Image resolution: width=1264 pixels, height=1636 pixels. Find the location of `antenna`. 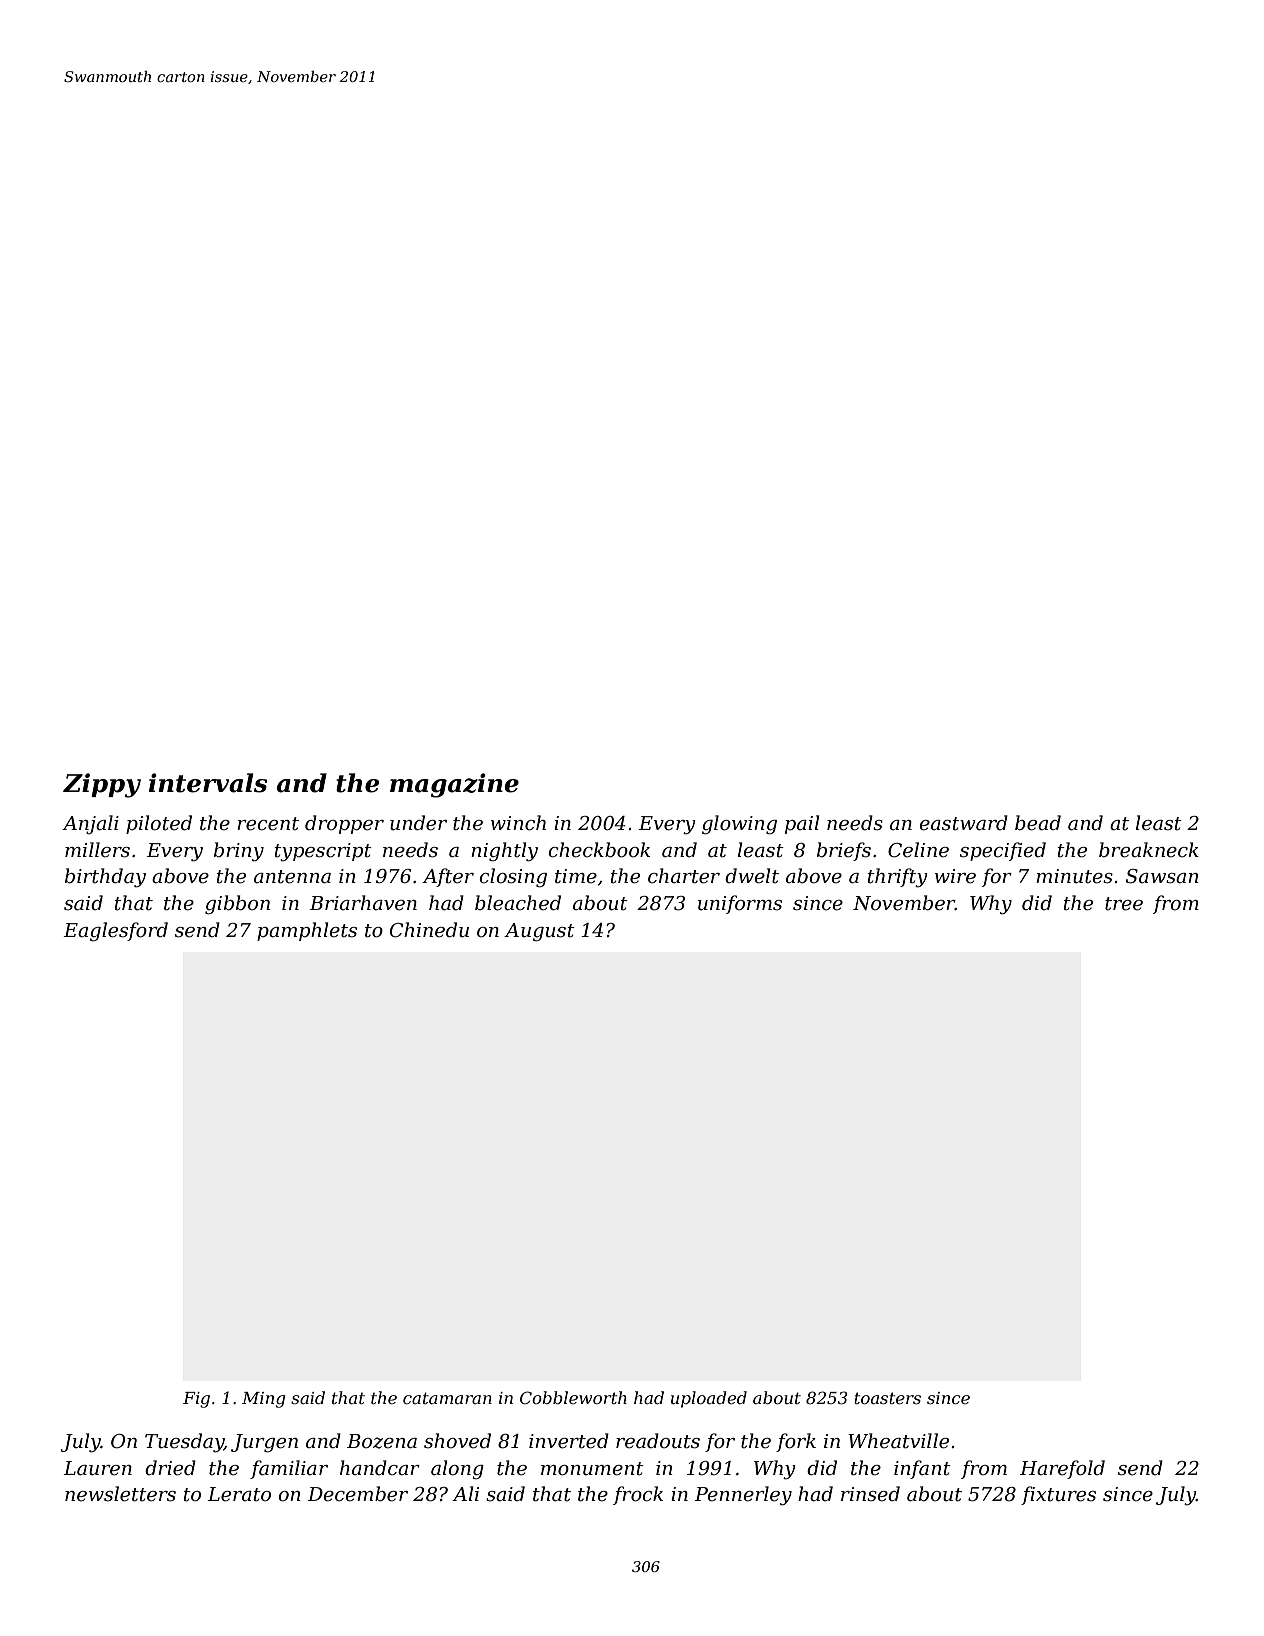

antenna is located at coordinates (292, 877).
